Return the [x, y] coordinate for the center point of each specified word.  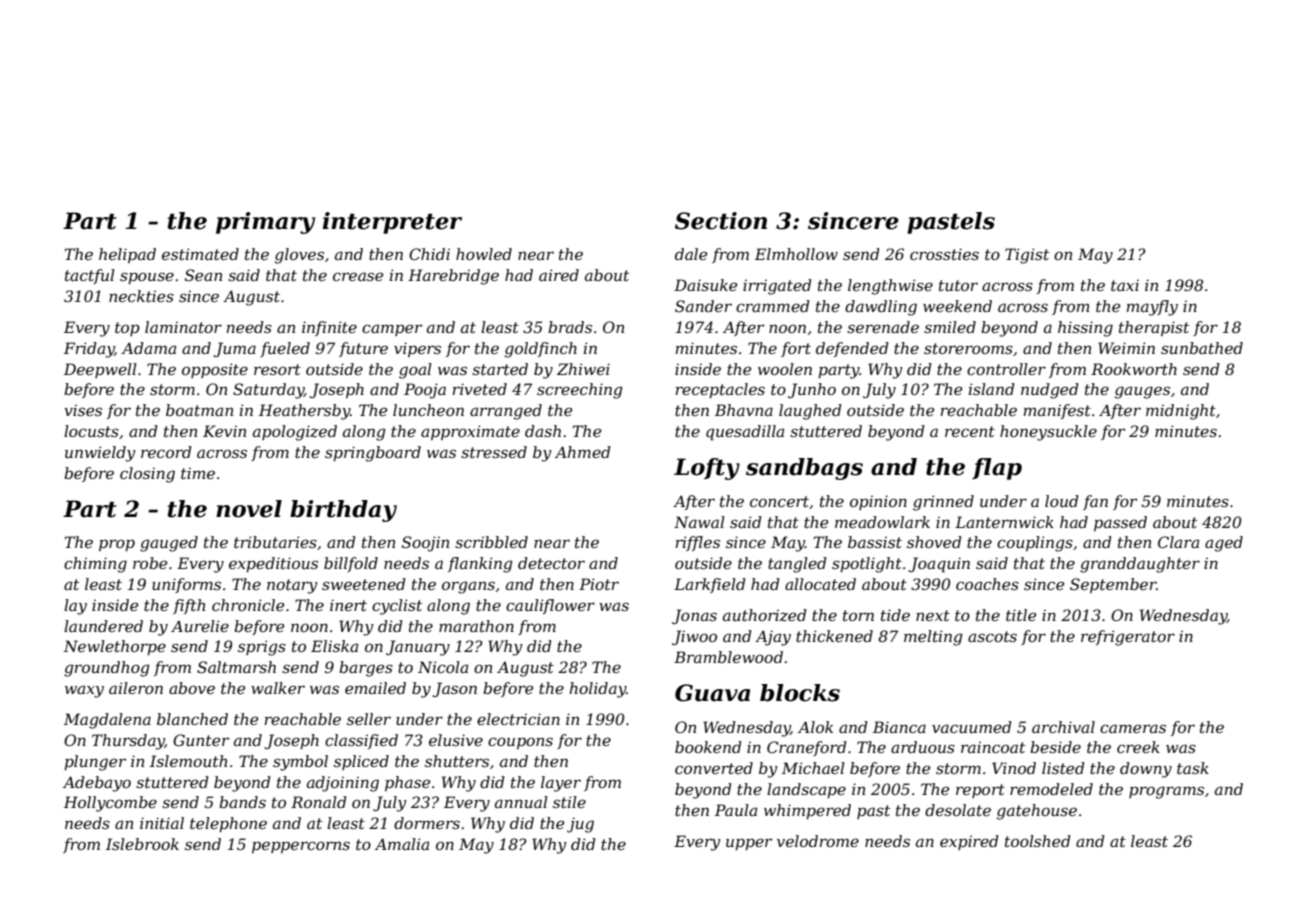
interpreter [392, 223]
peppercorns [301, 847]
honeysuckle [1048, 433]
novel [249, 509]
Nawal [699, 522]
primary [265, 223]
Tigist [1027, 256]
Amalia [402, 844]
